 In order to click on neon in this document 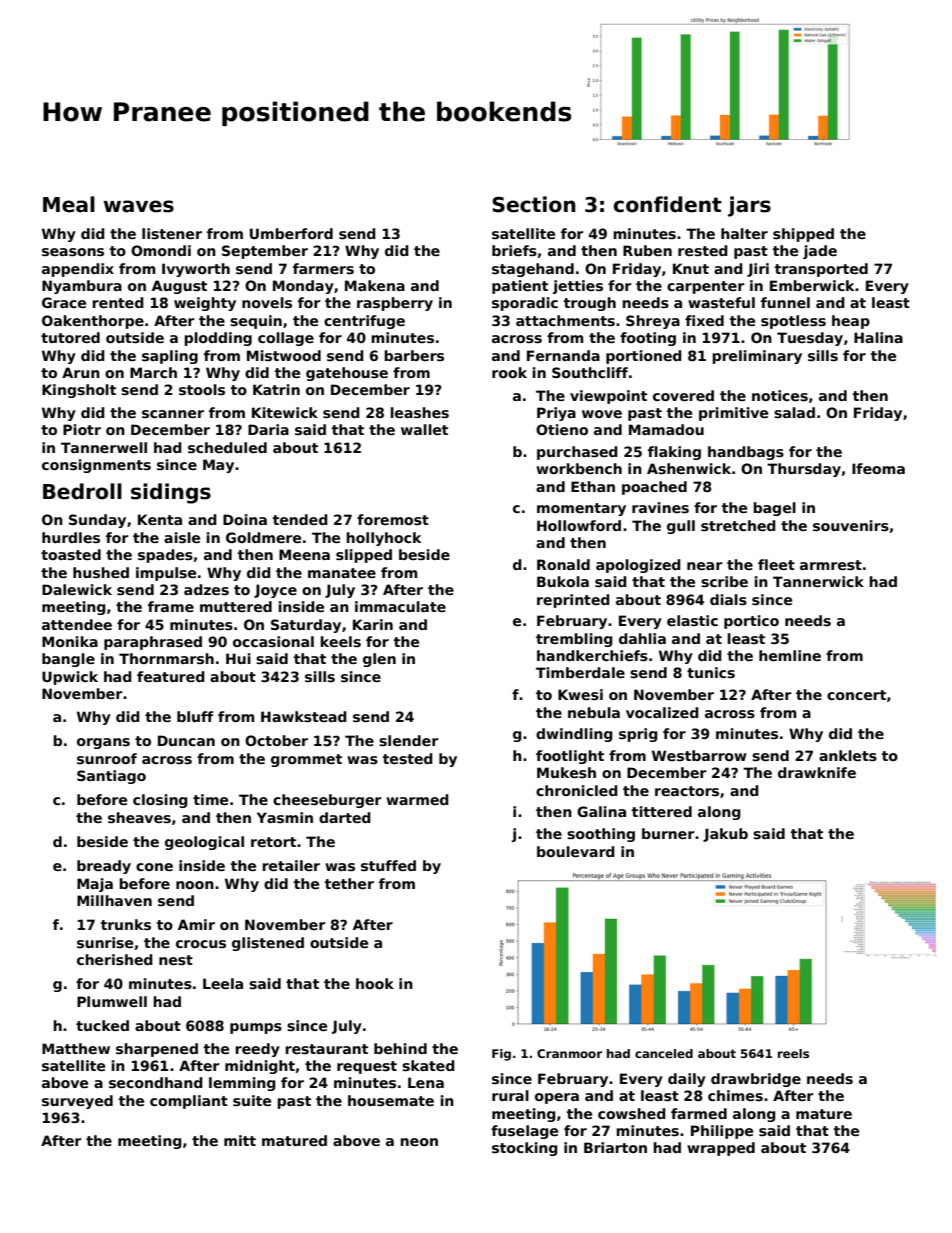, I will do `click(419, 1142)`.
